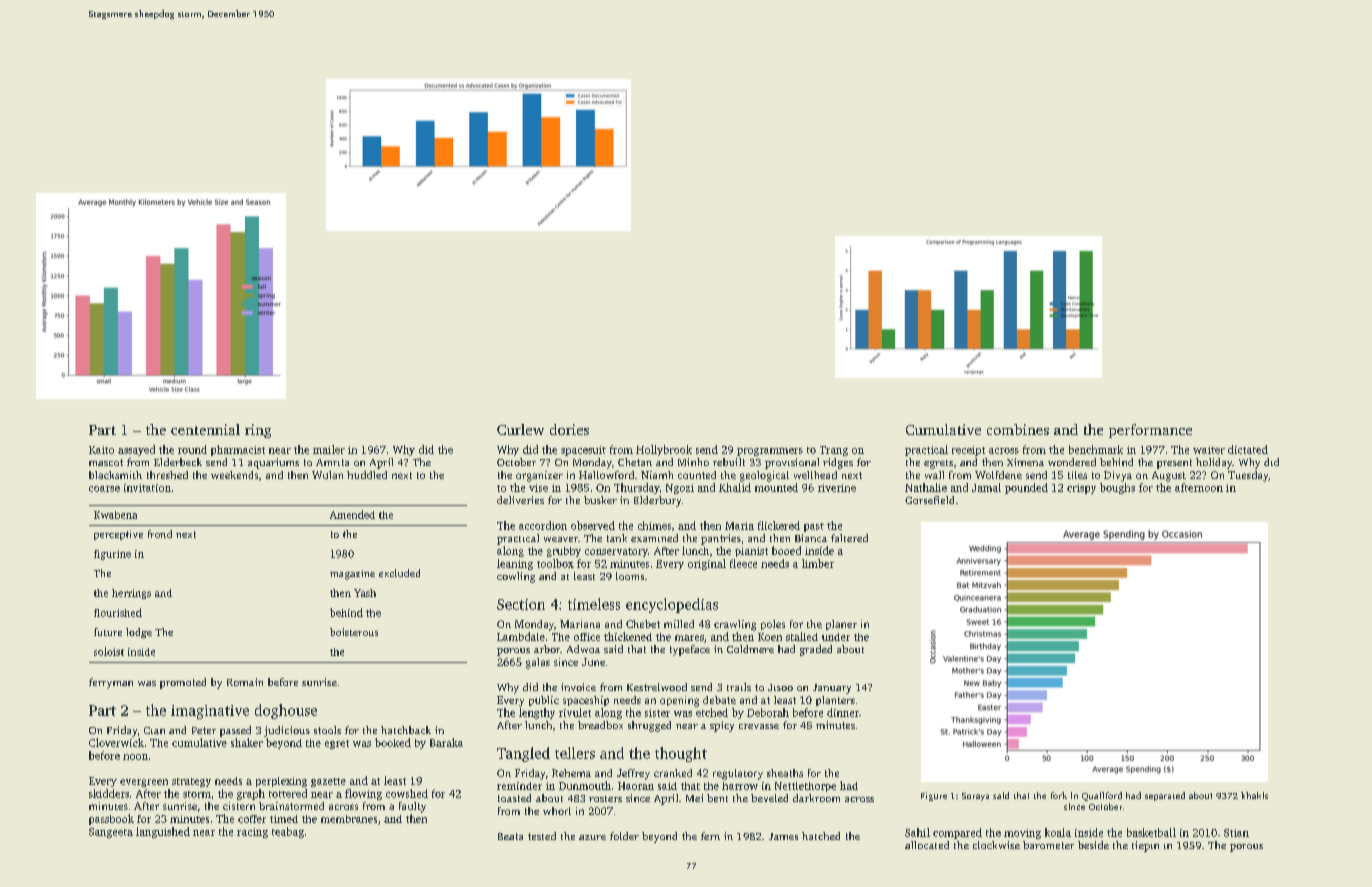  Describe the element at coordinates (722, 726) in the document. I see `spicy` at that location.
